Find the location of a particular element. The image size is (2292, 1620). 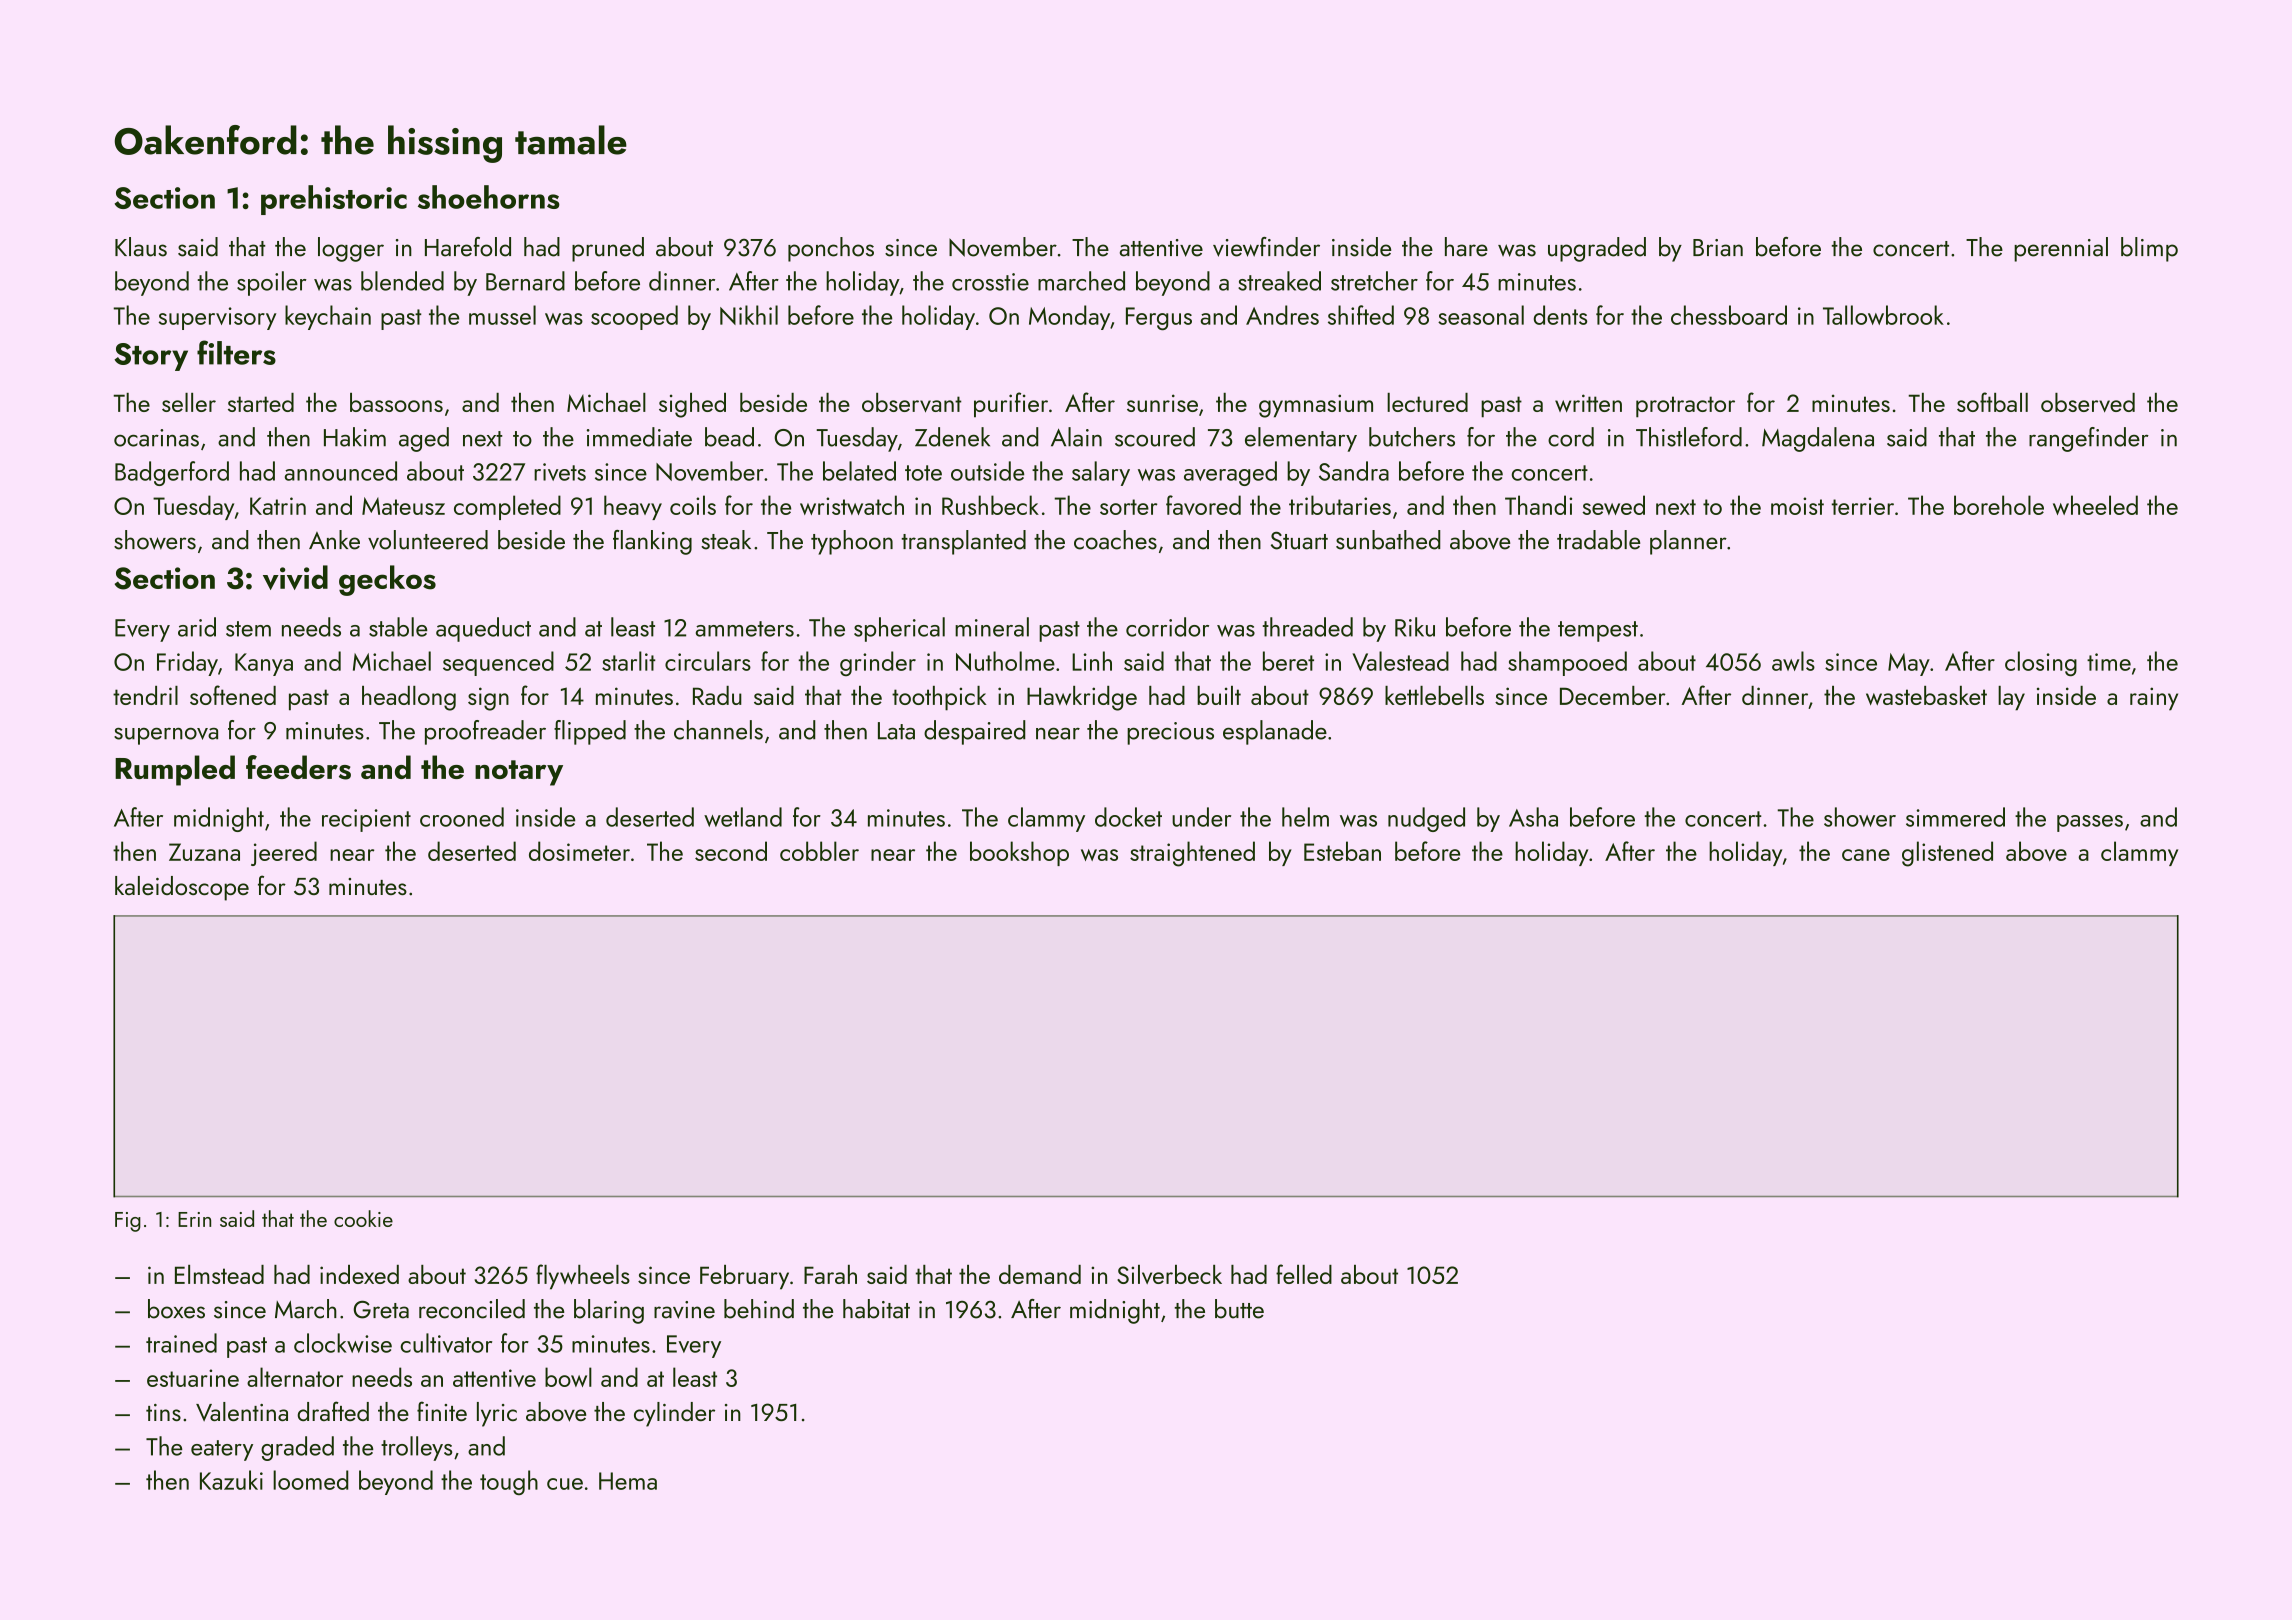

stem is located at coordinates (248, 629).
